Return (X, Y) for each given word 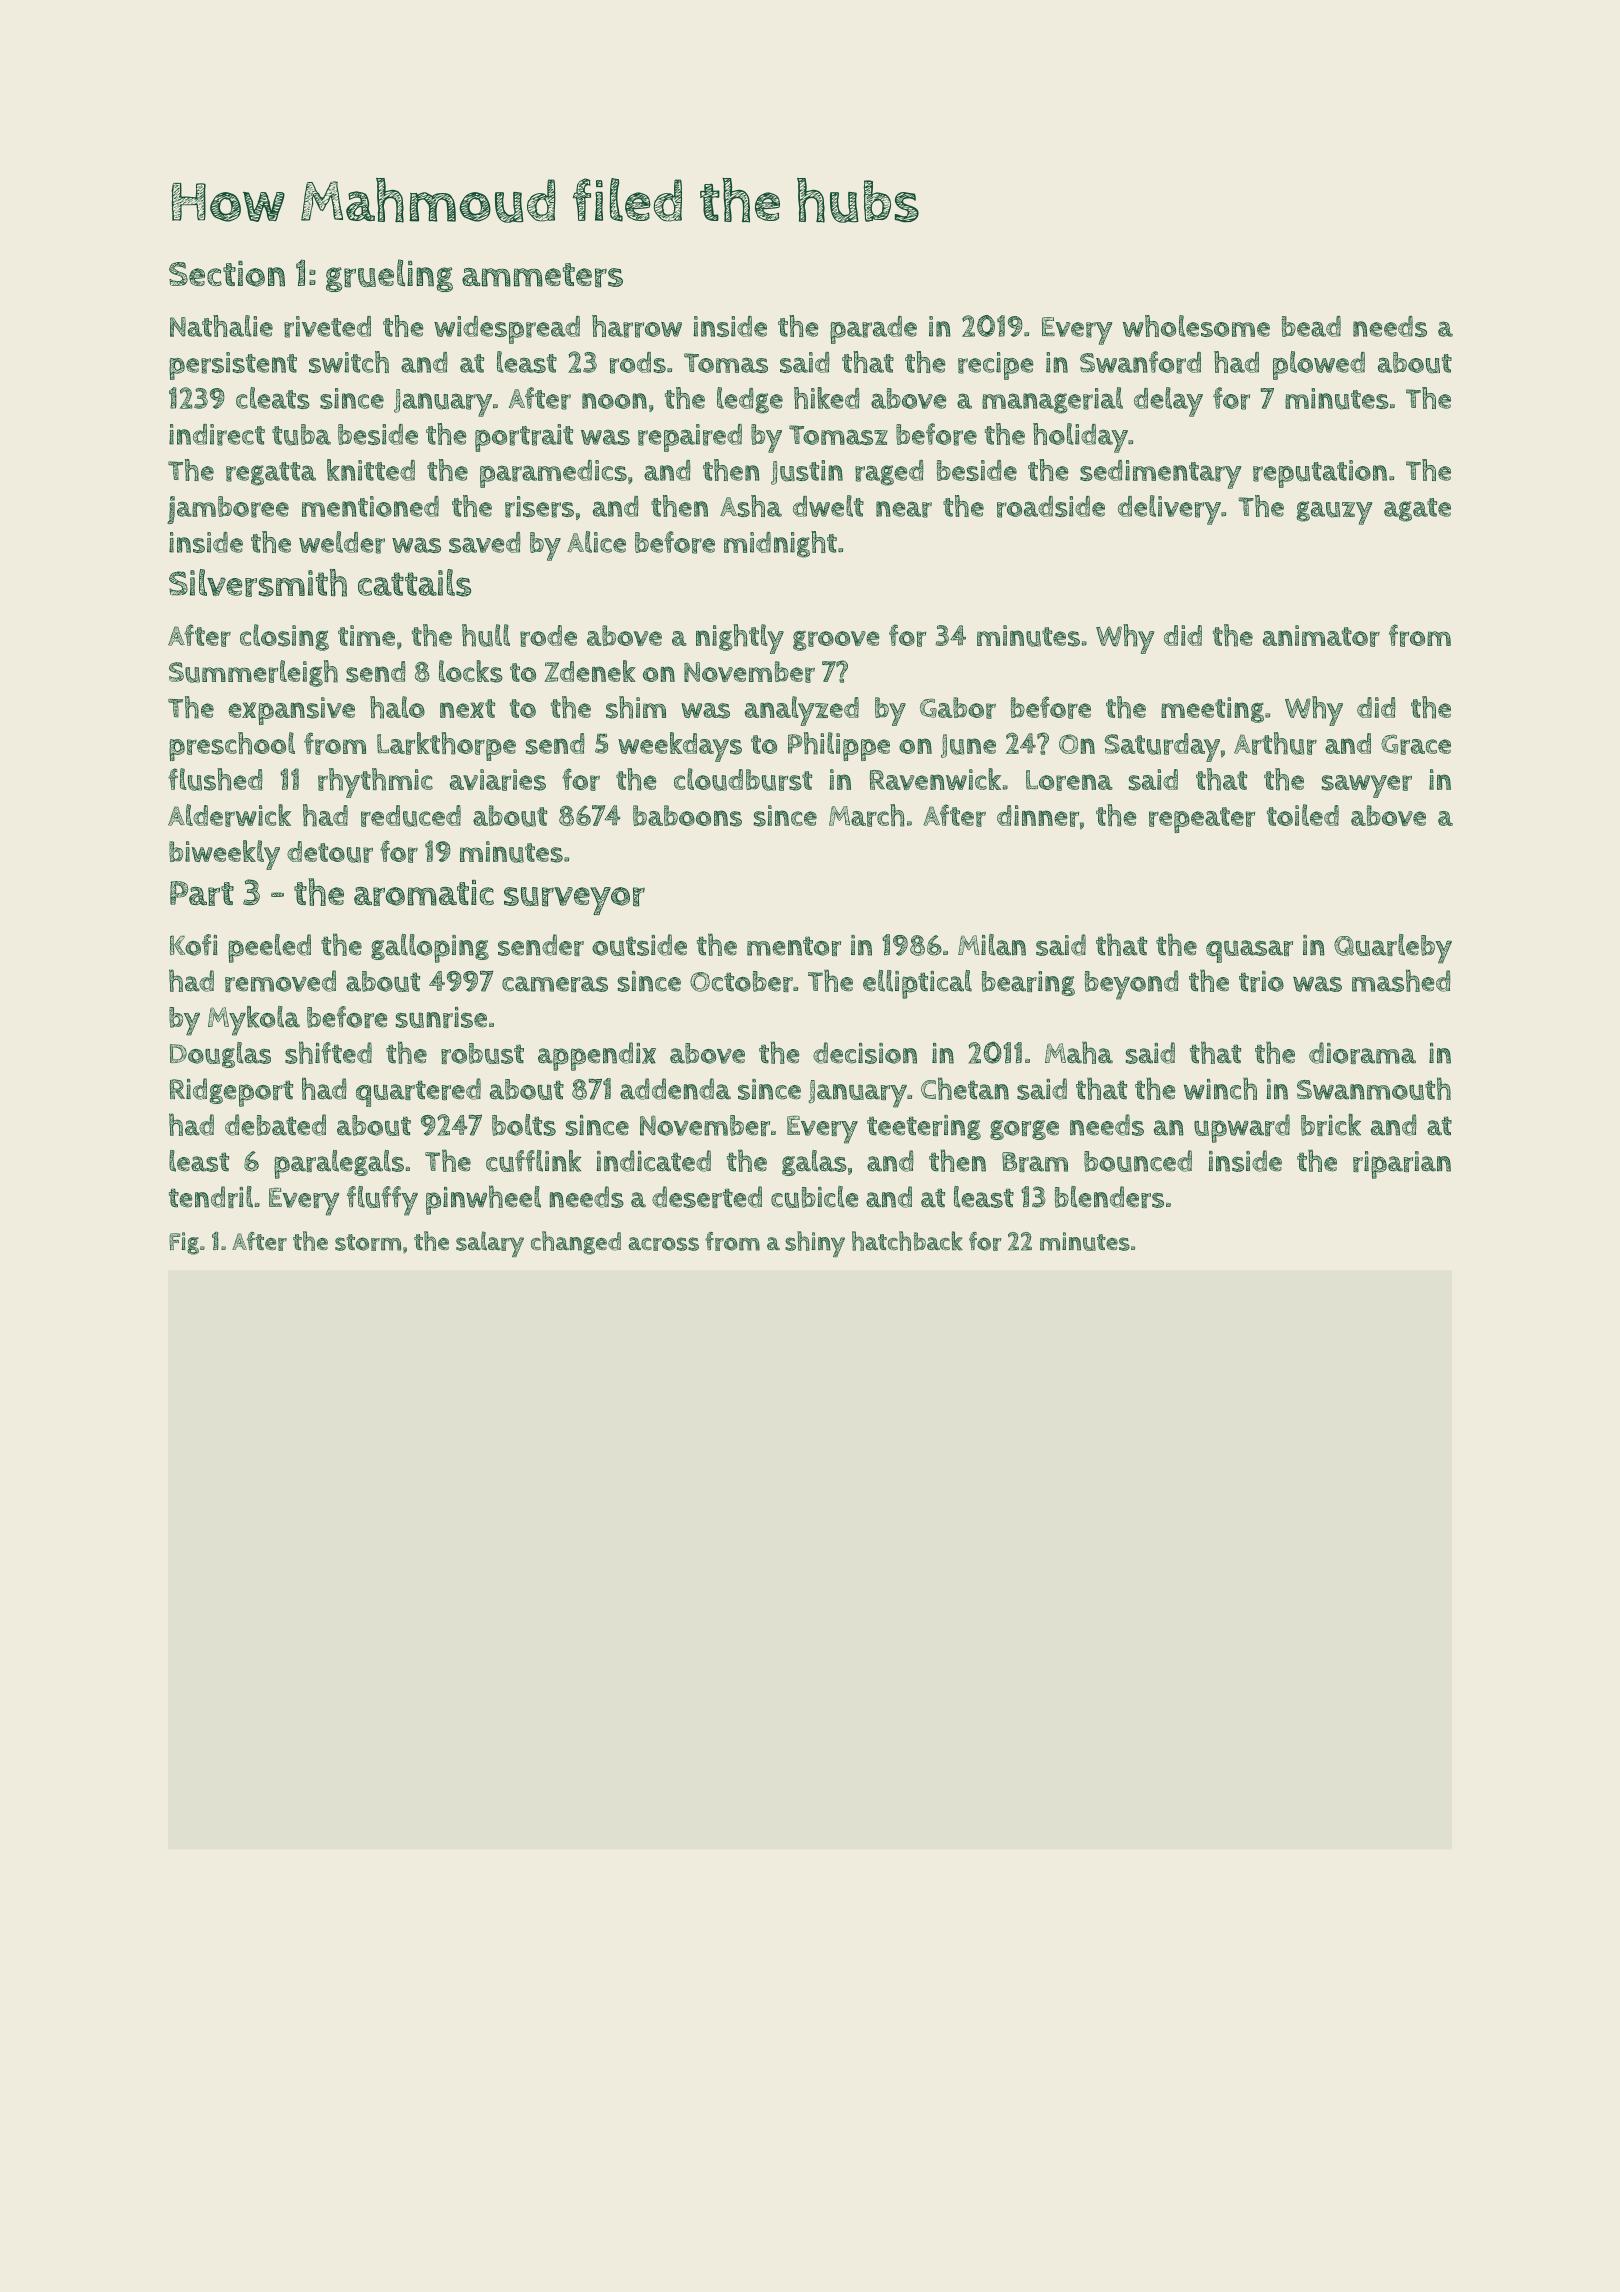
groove (836, 640)
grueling (389, 275)
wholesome (1196, 326)
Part (202, 893)
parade (873, 330)
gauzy (1334, 513)
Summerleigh (253, 673)
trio (1261, 981)
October (741, 981)
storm (368, 1242)
